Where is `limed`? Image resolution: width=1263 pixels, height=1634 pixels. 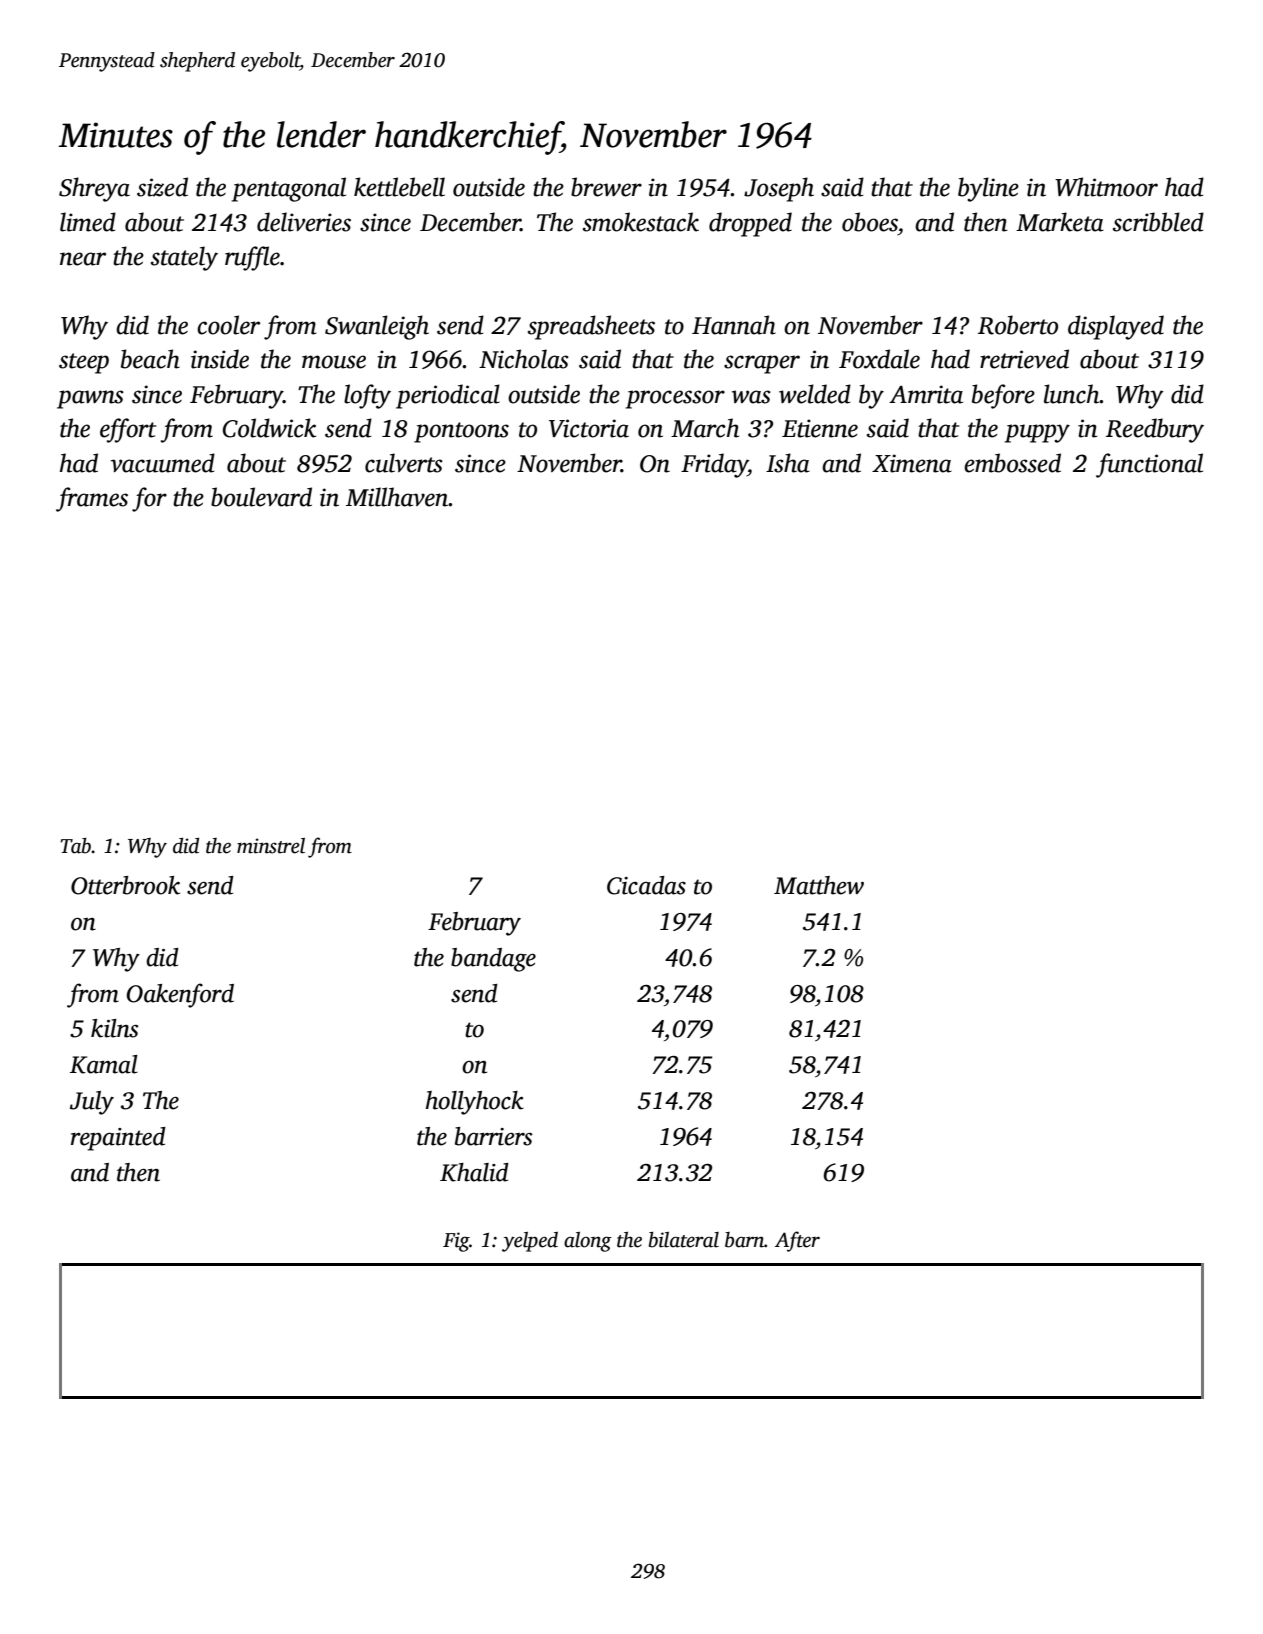 limed is located at coordinates (88, 222).
